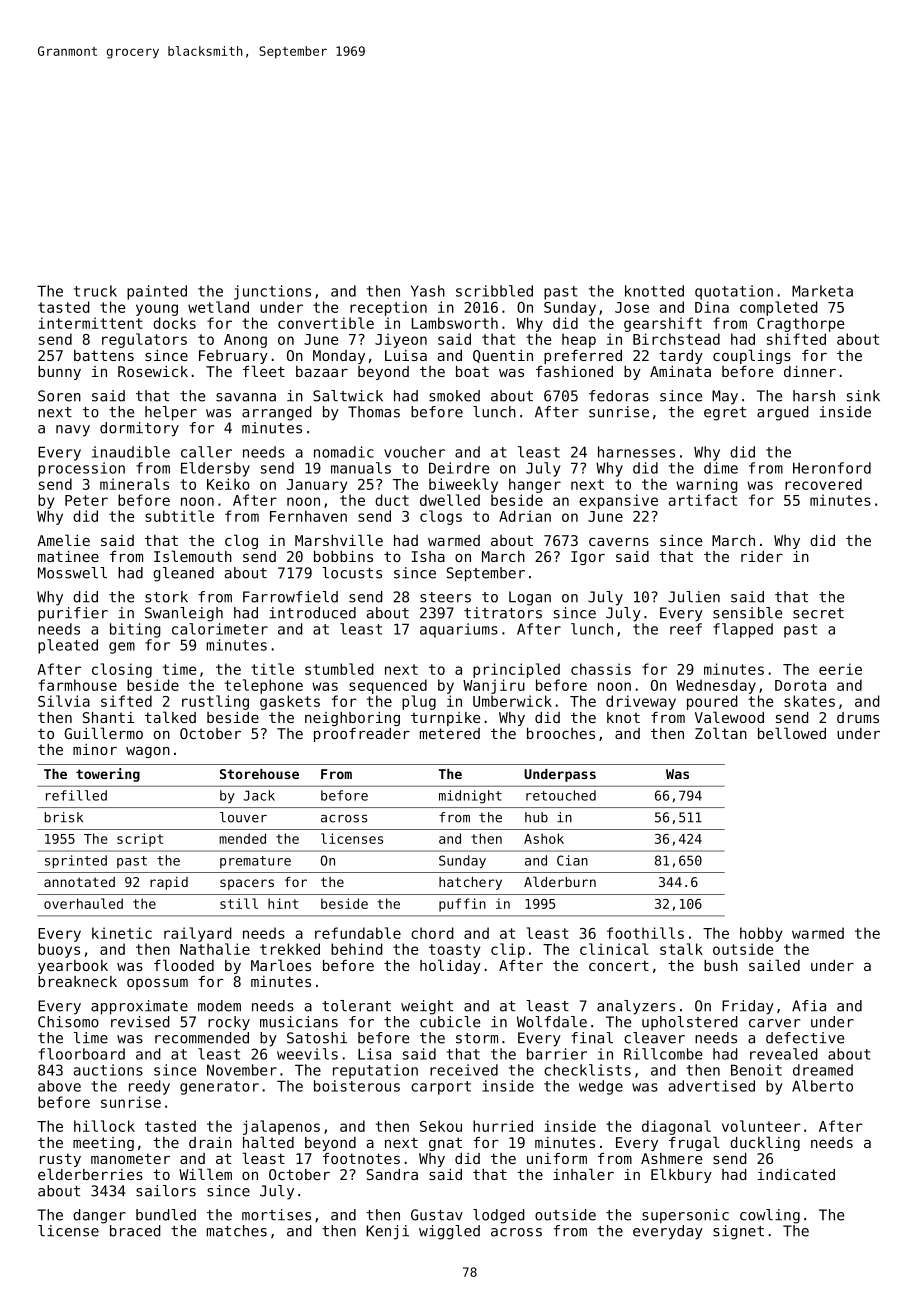 This screenshot has width=924, height=1308. I want to click on Marloes, so click(281, 965).
